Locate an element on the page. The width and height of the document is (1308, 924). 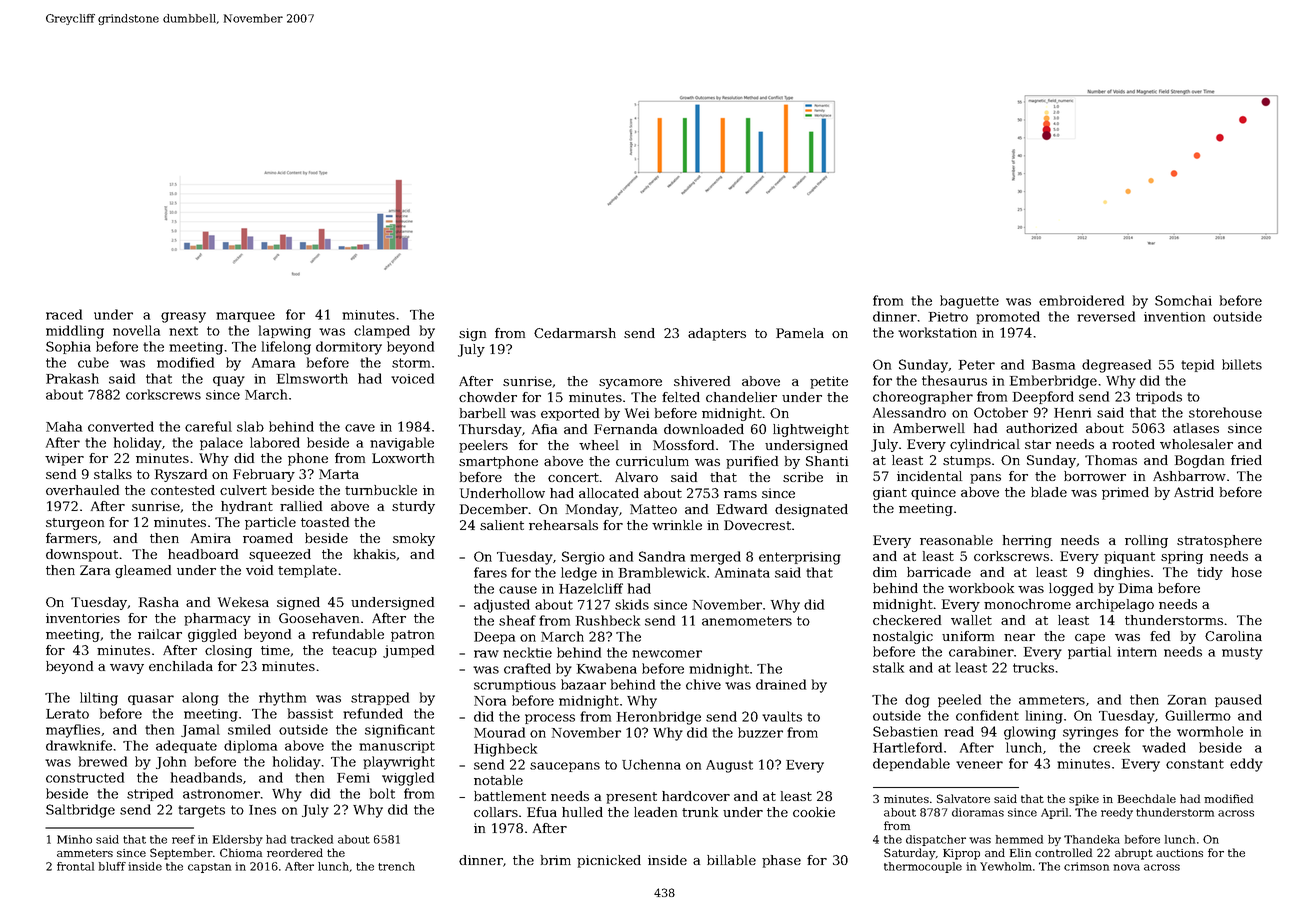
chandelier is located at coordinates (741, 397).
